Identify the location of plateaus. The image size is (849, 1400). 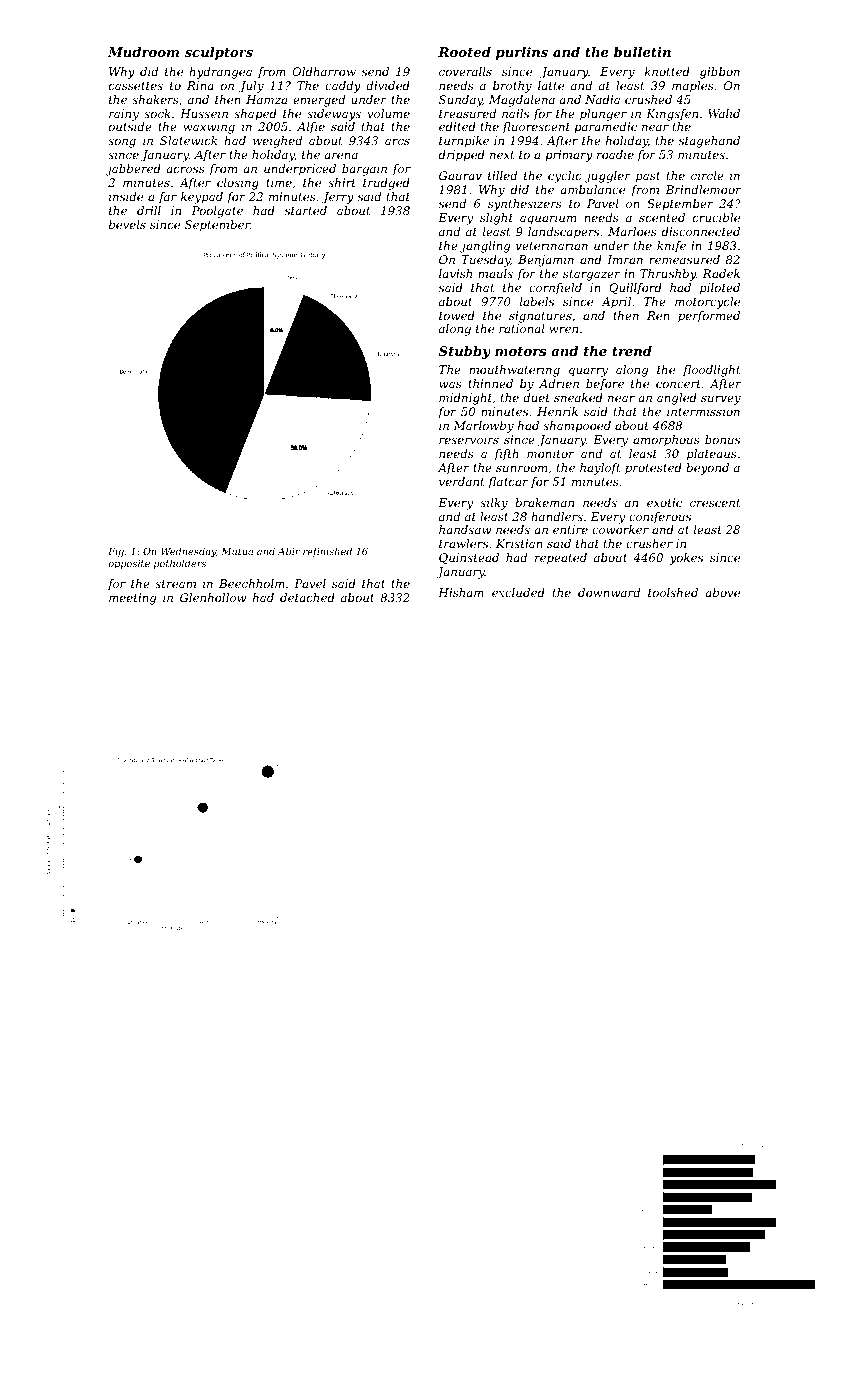
(712, 455).
